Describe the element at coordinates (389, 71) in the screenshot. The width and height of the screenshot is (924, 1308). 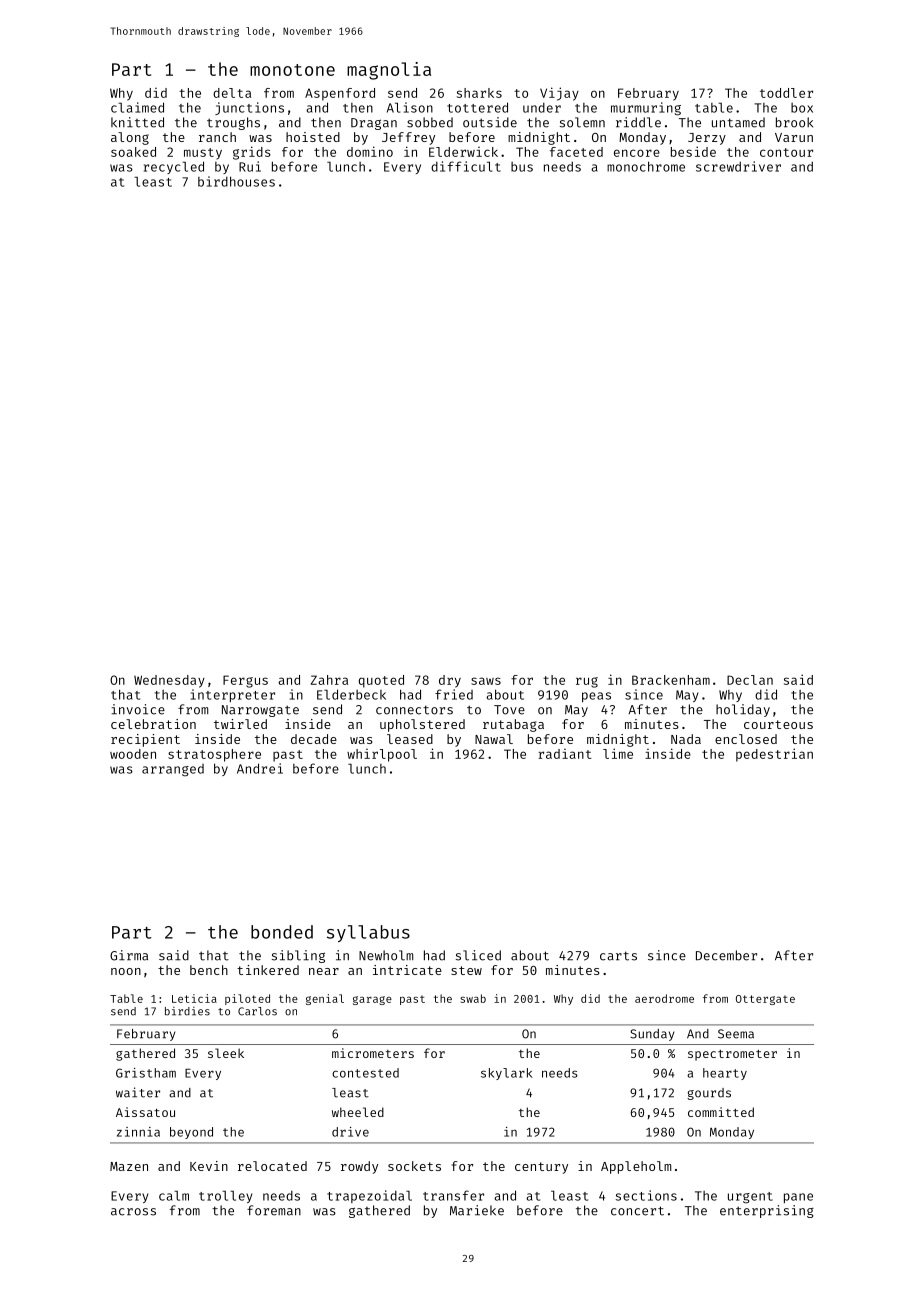
I see `magnolia` at that location.
